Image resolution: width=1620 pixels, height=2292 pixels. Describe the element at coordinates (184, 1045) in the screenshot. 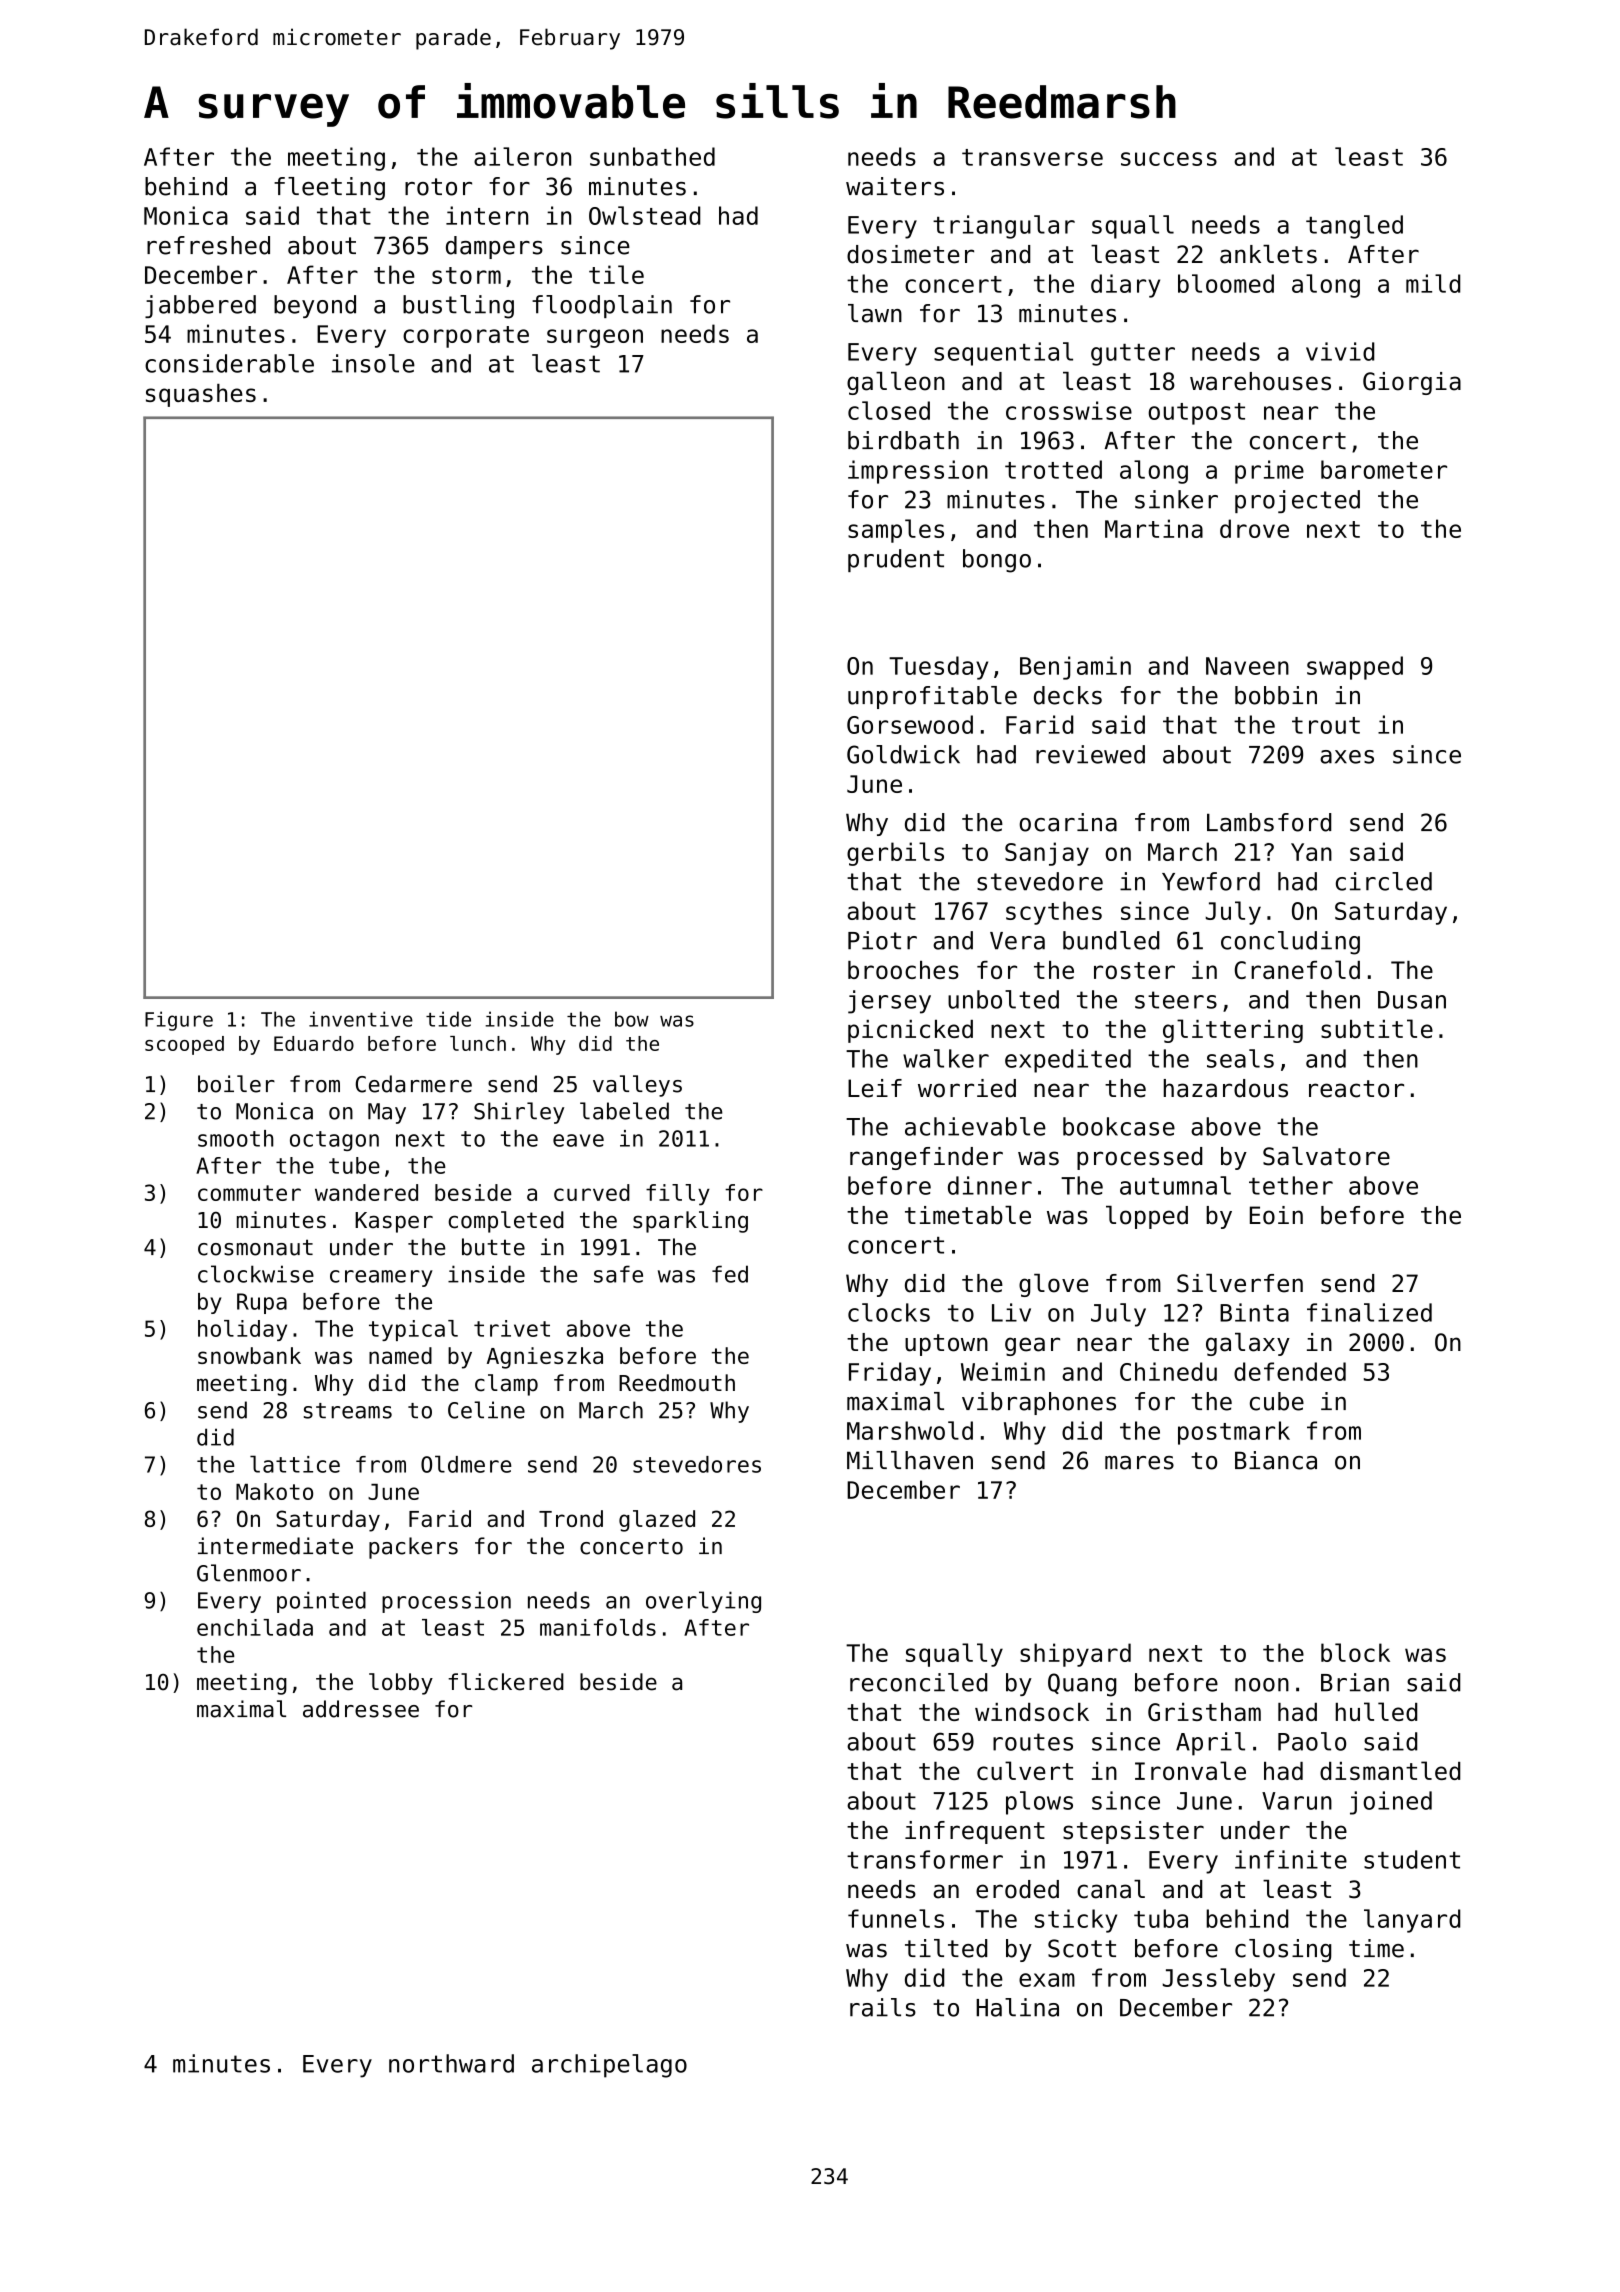

I see `scooped` at that location.
